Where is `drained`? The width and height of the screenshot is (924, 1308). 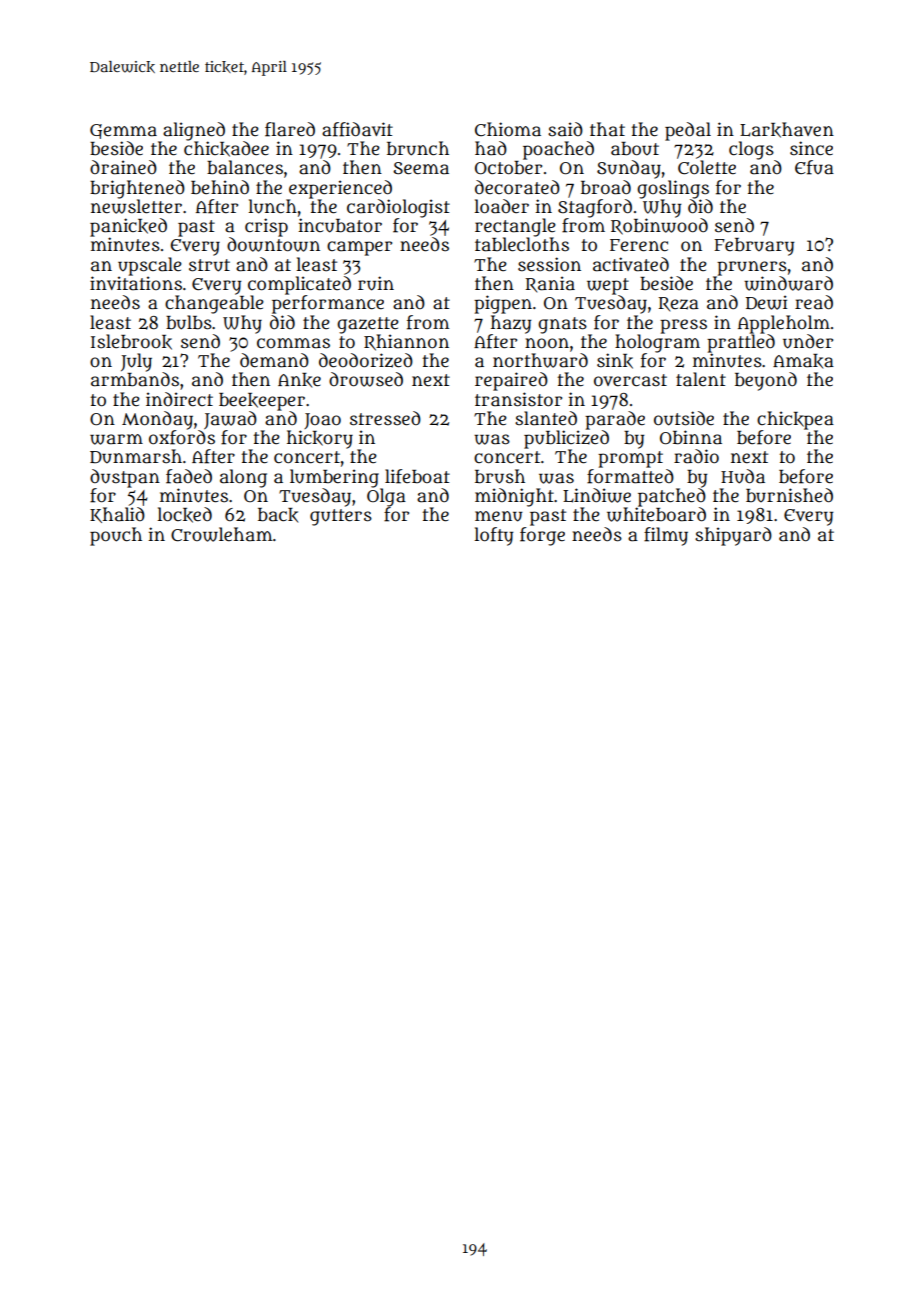
drained is located at coordinates (123, 167).
